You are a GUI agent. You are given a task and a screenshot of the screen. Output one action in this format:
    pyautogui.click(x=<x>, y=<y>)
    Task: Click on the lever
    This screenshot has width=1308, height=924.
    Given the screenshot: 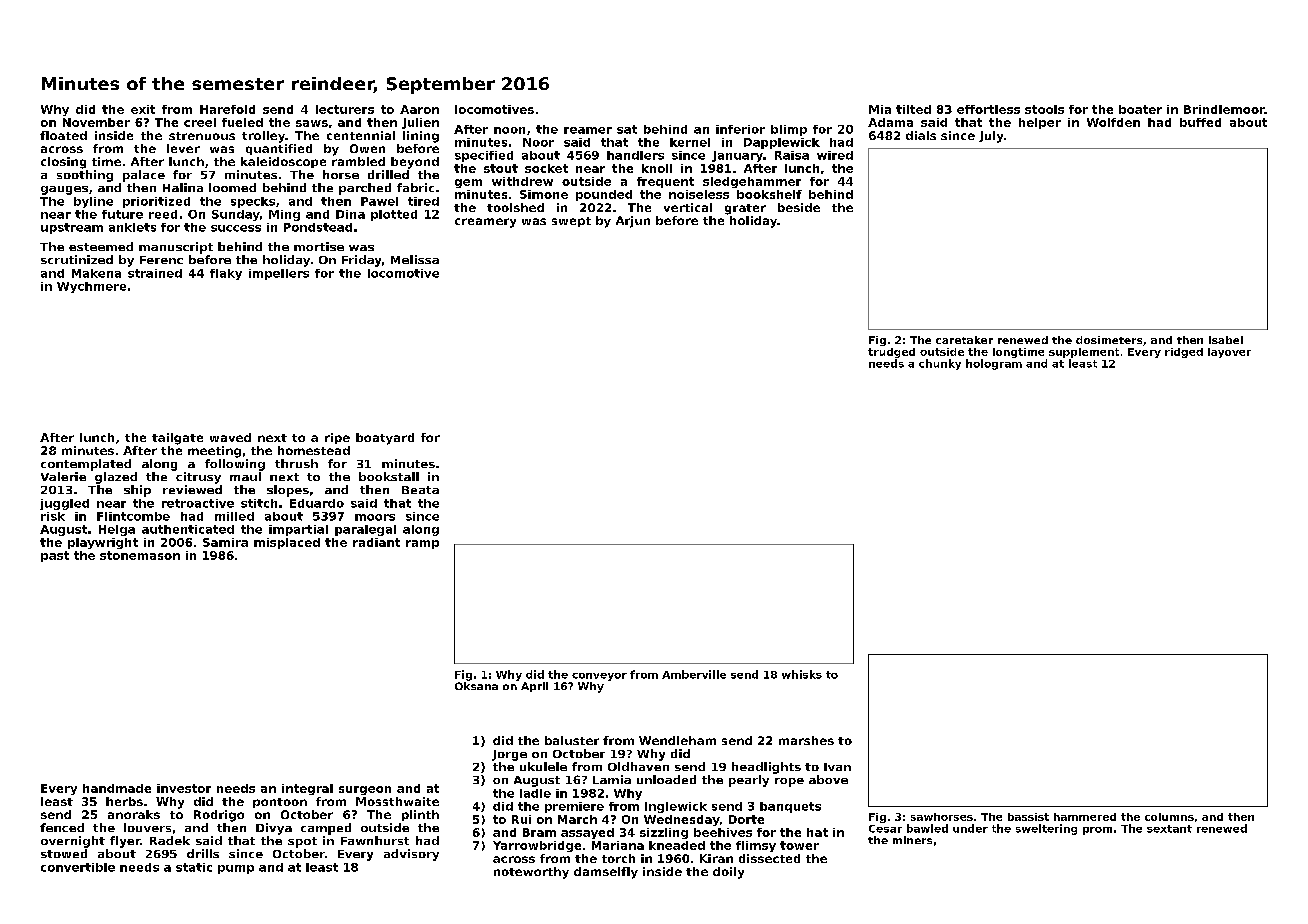 What is the action you would take?
    pyautogui.click(x=183, y=148)
